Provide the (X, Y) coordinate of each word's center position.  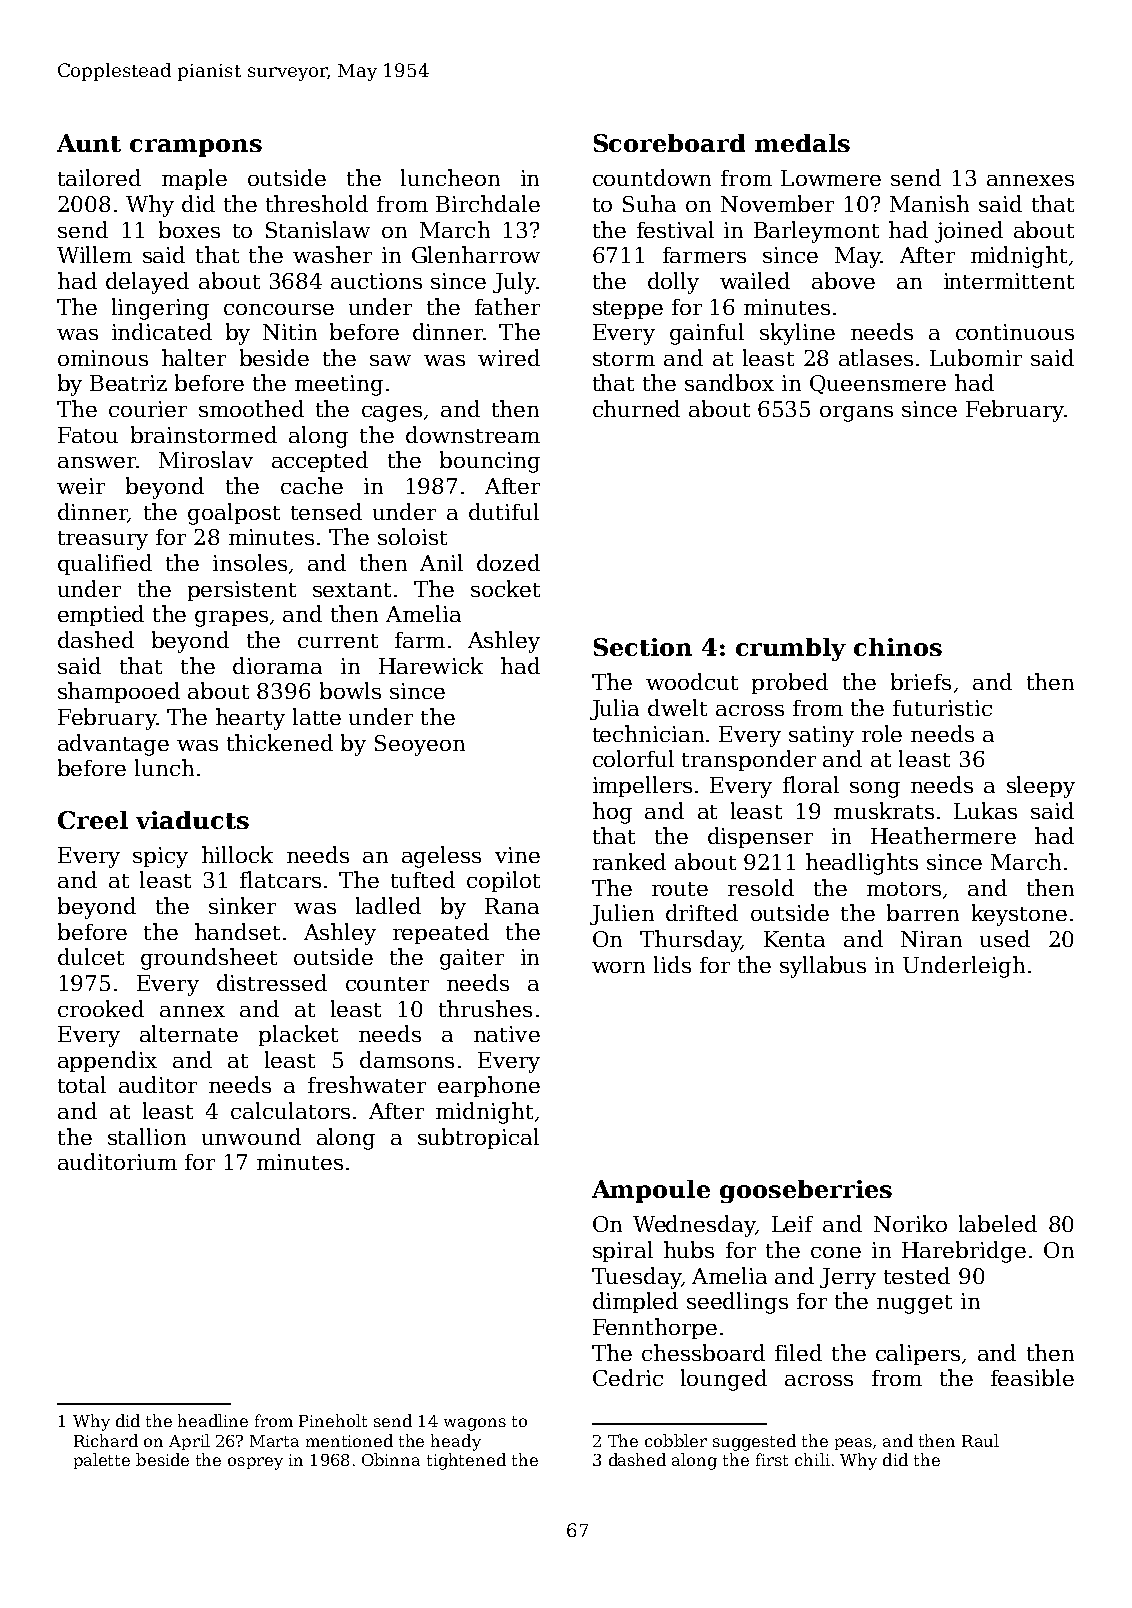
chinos (898, 647)
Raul (980, 1440)
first (772, 1459)
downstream (473, 434)
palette (102, 1461)
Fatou (88, 435)
